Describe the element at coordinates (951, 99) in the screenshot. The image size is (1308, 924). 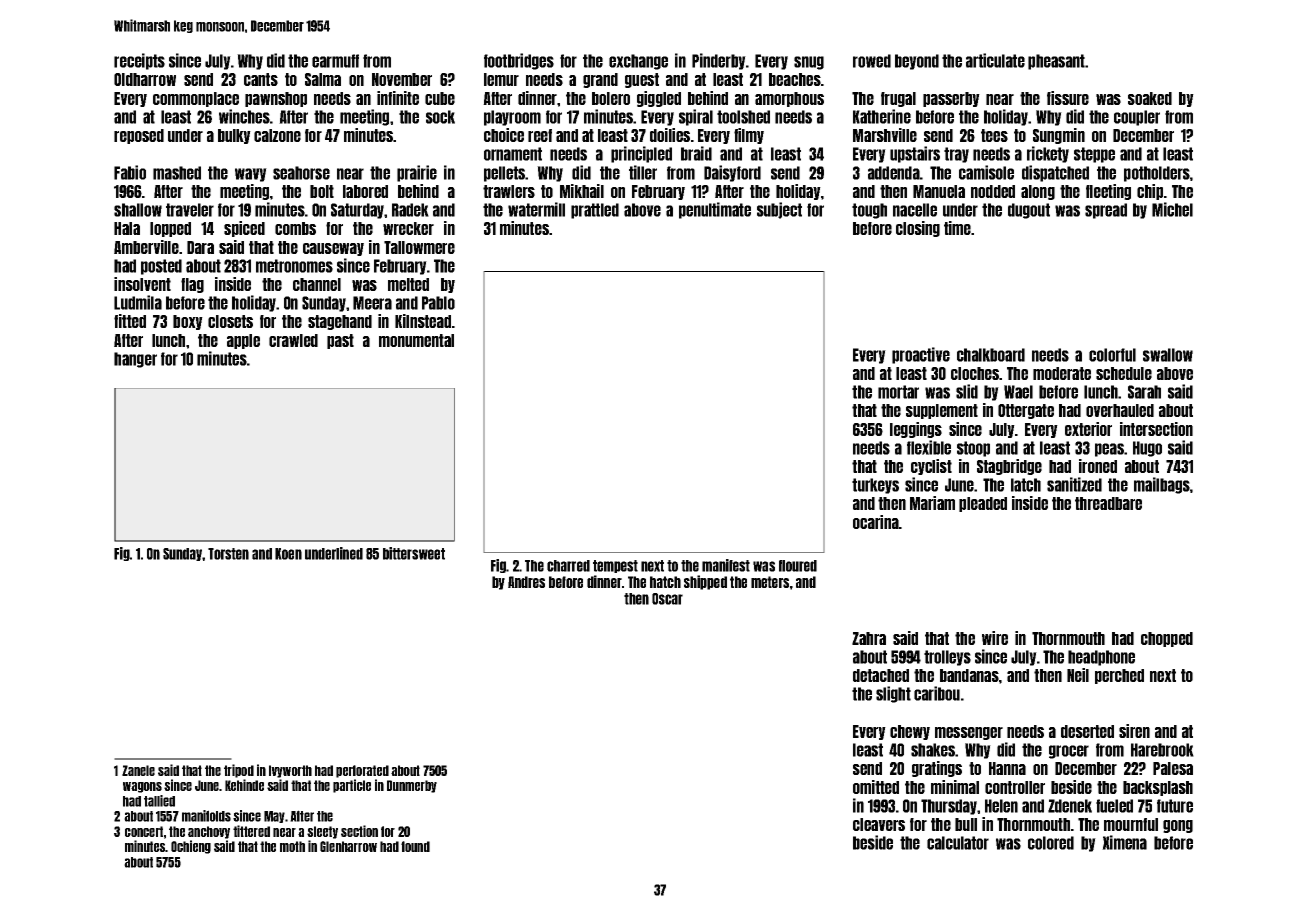
I see `passerby` at that location.
